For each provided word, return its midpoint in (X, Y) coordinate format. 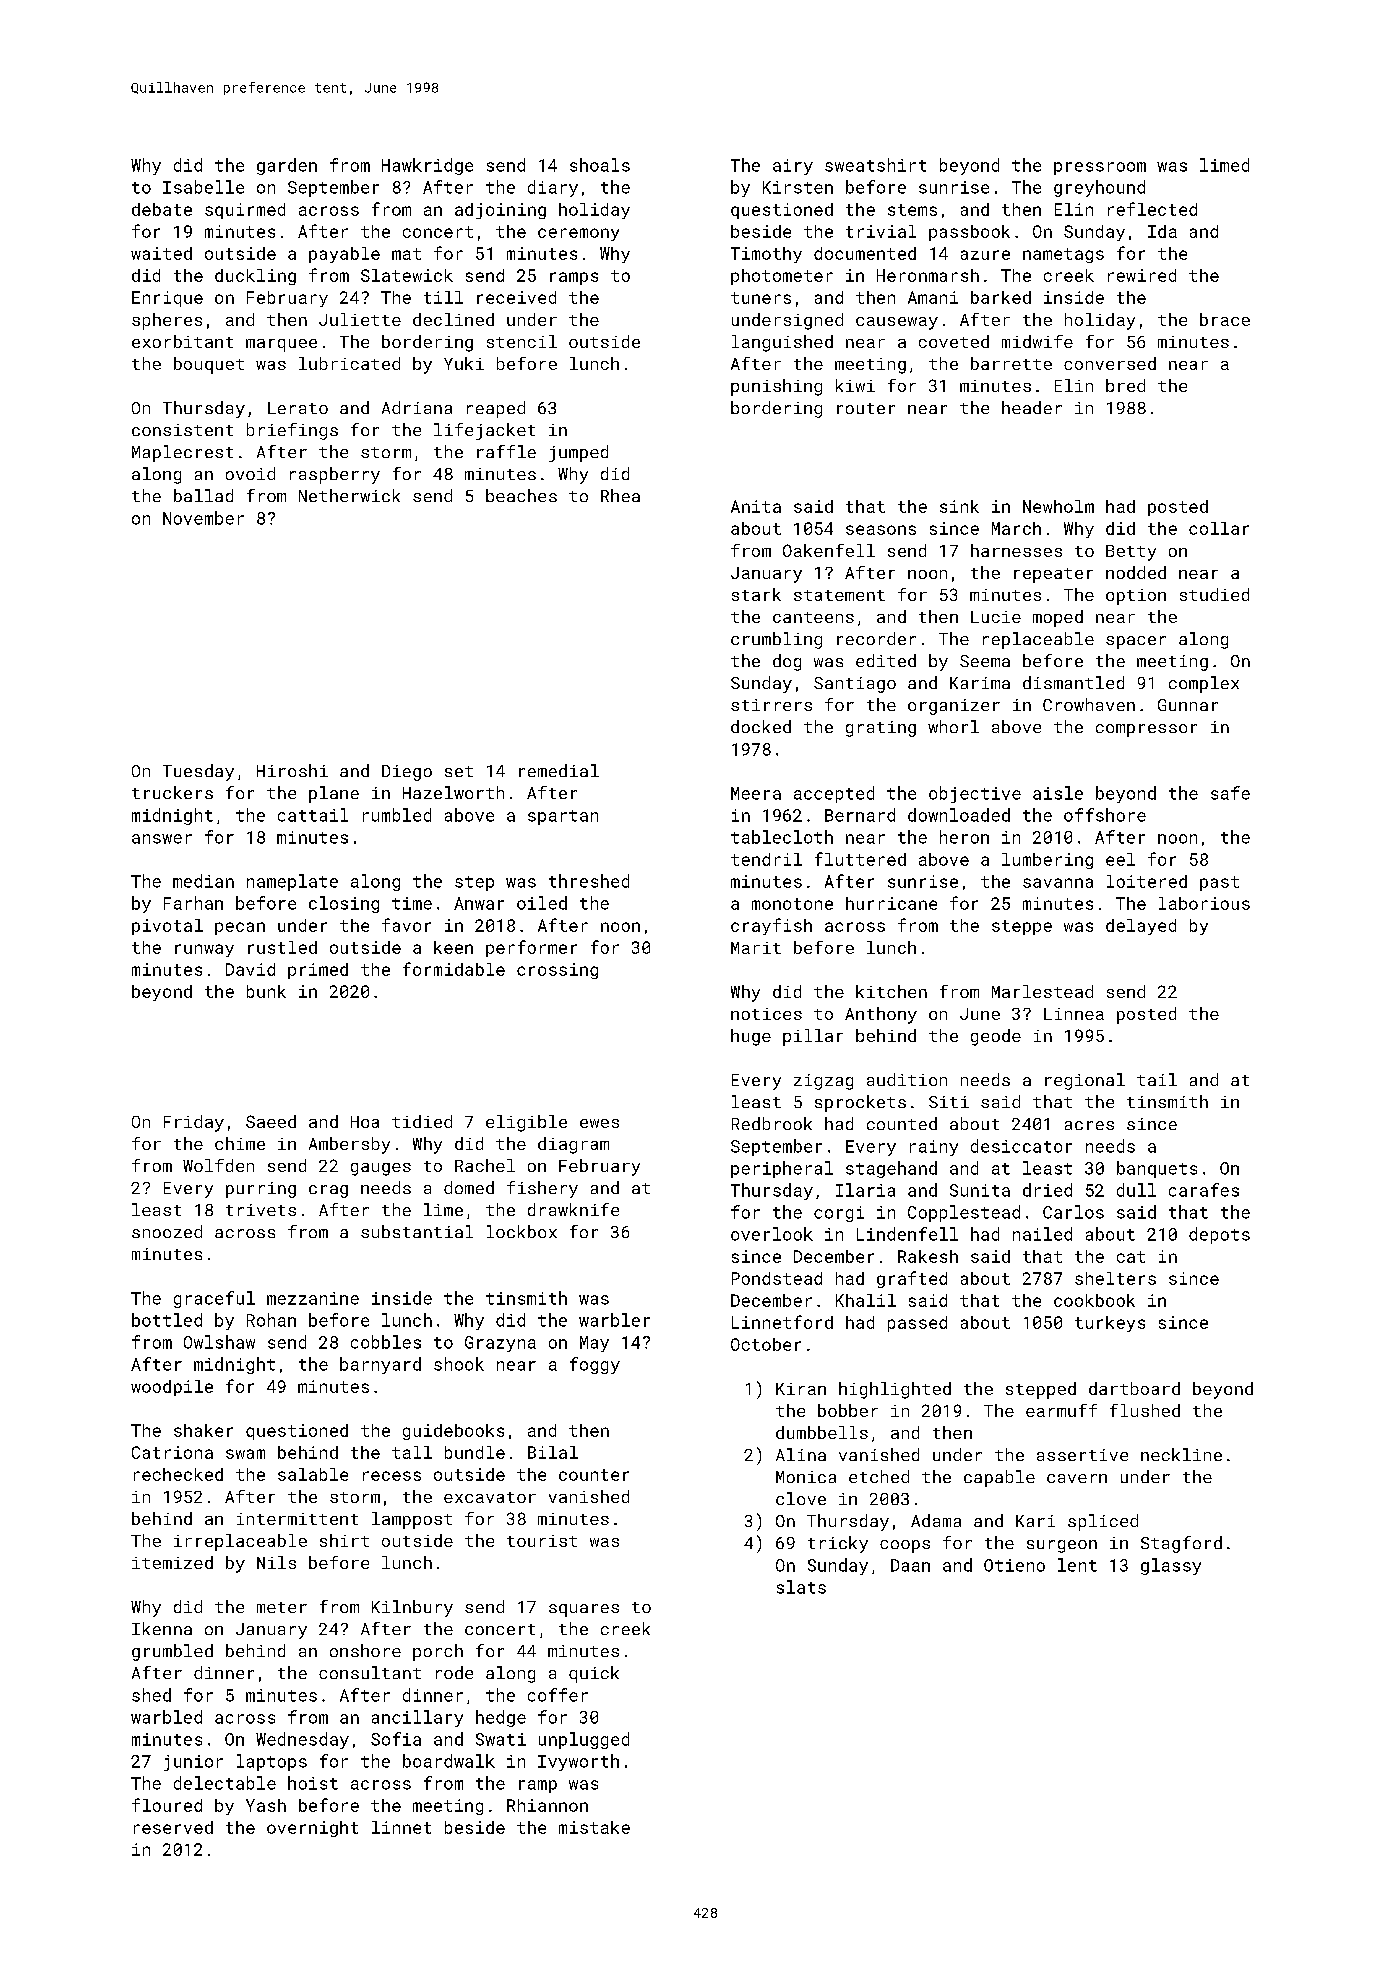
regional (1085, 1081)
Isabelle (203, 187)
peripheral (782, 1169)
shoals (600, 165)
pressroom (1100, 168)
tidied (422, 1121)
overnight (312, 1829)
